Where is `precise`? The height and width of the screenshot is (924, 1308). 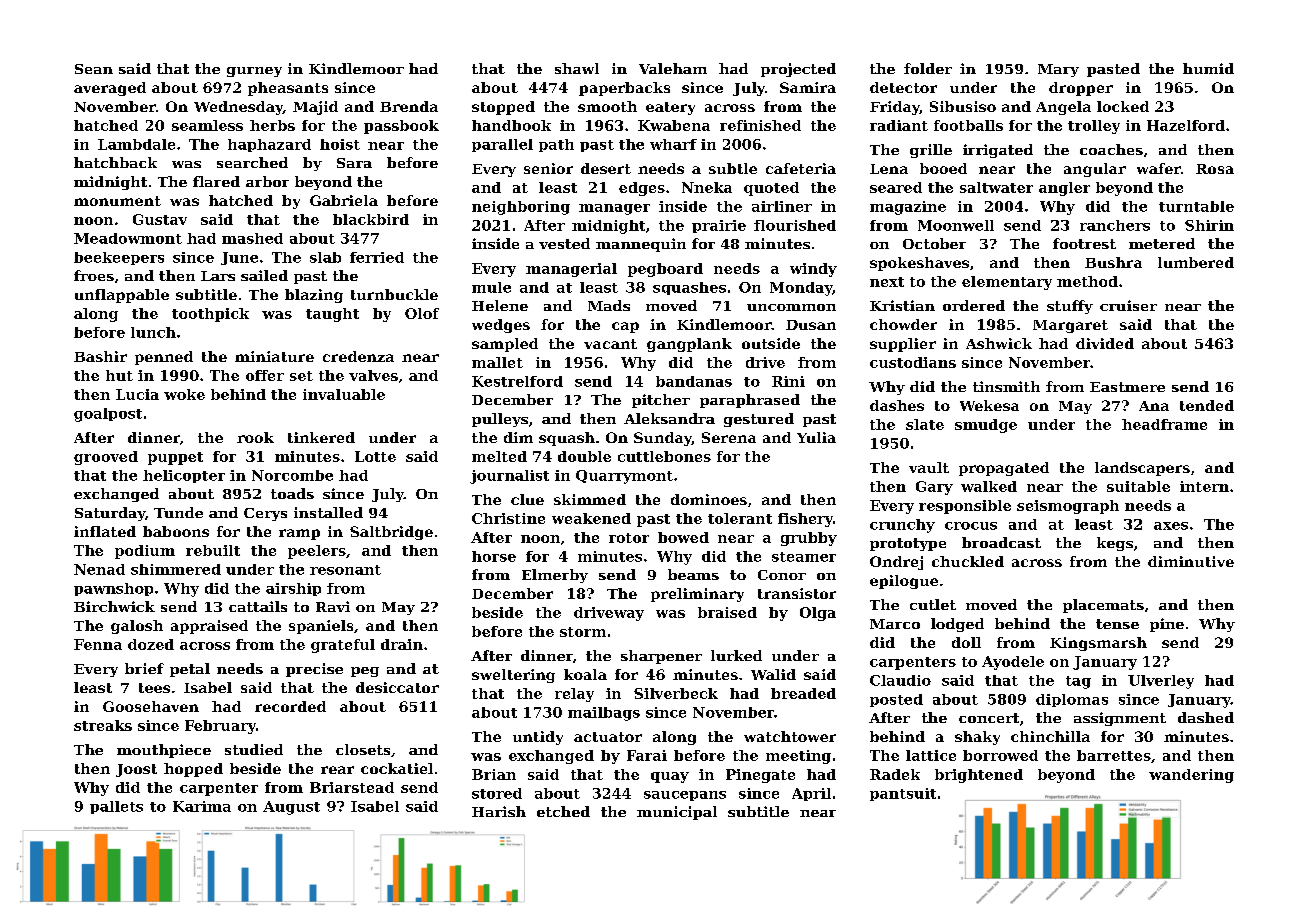
precise is located at coordinates (314, 670).
